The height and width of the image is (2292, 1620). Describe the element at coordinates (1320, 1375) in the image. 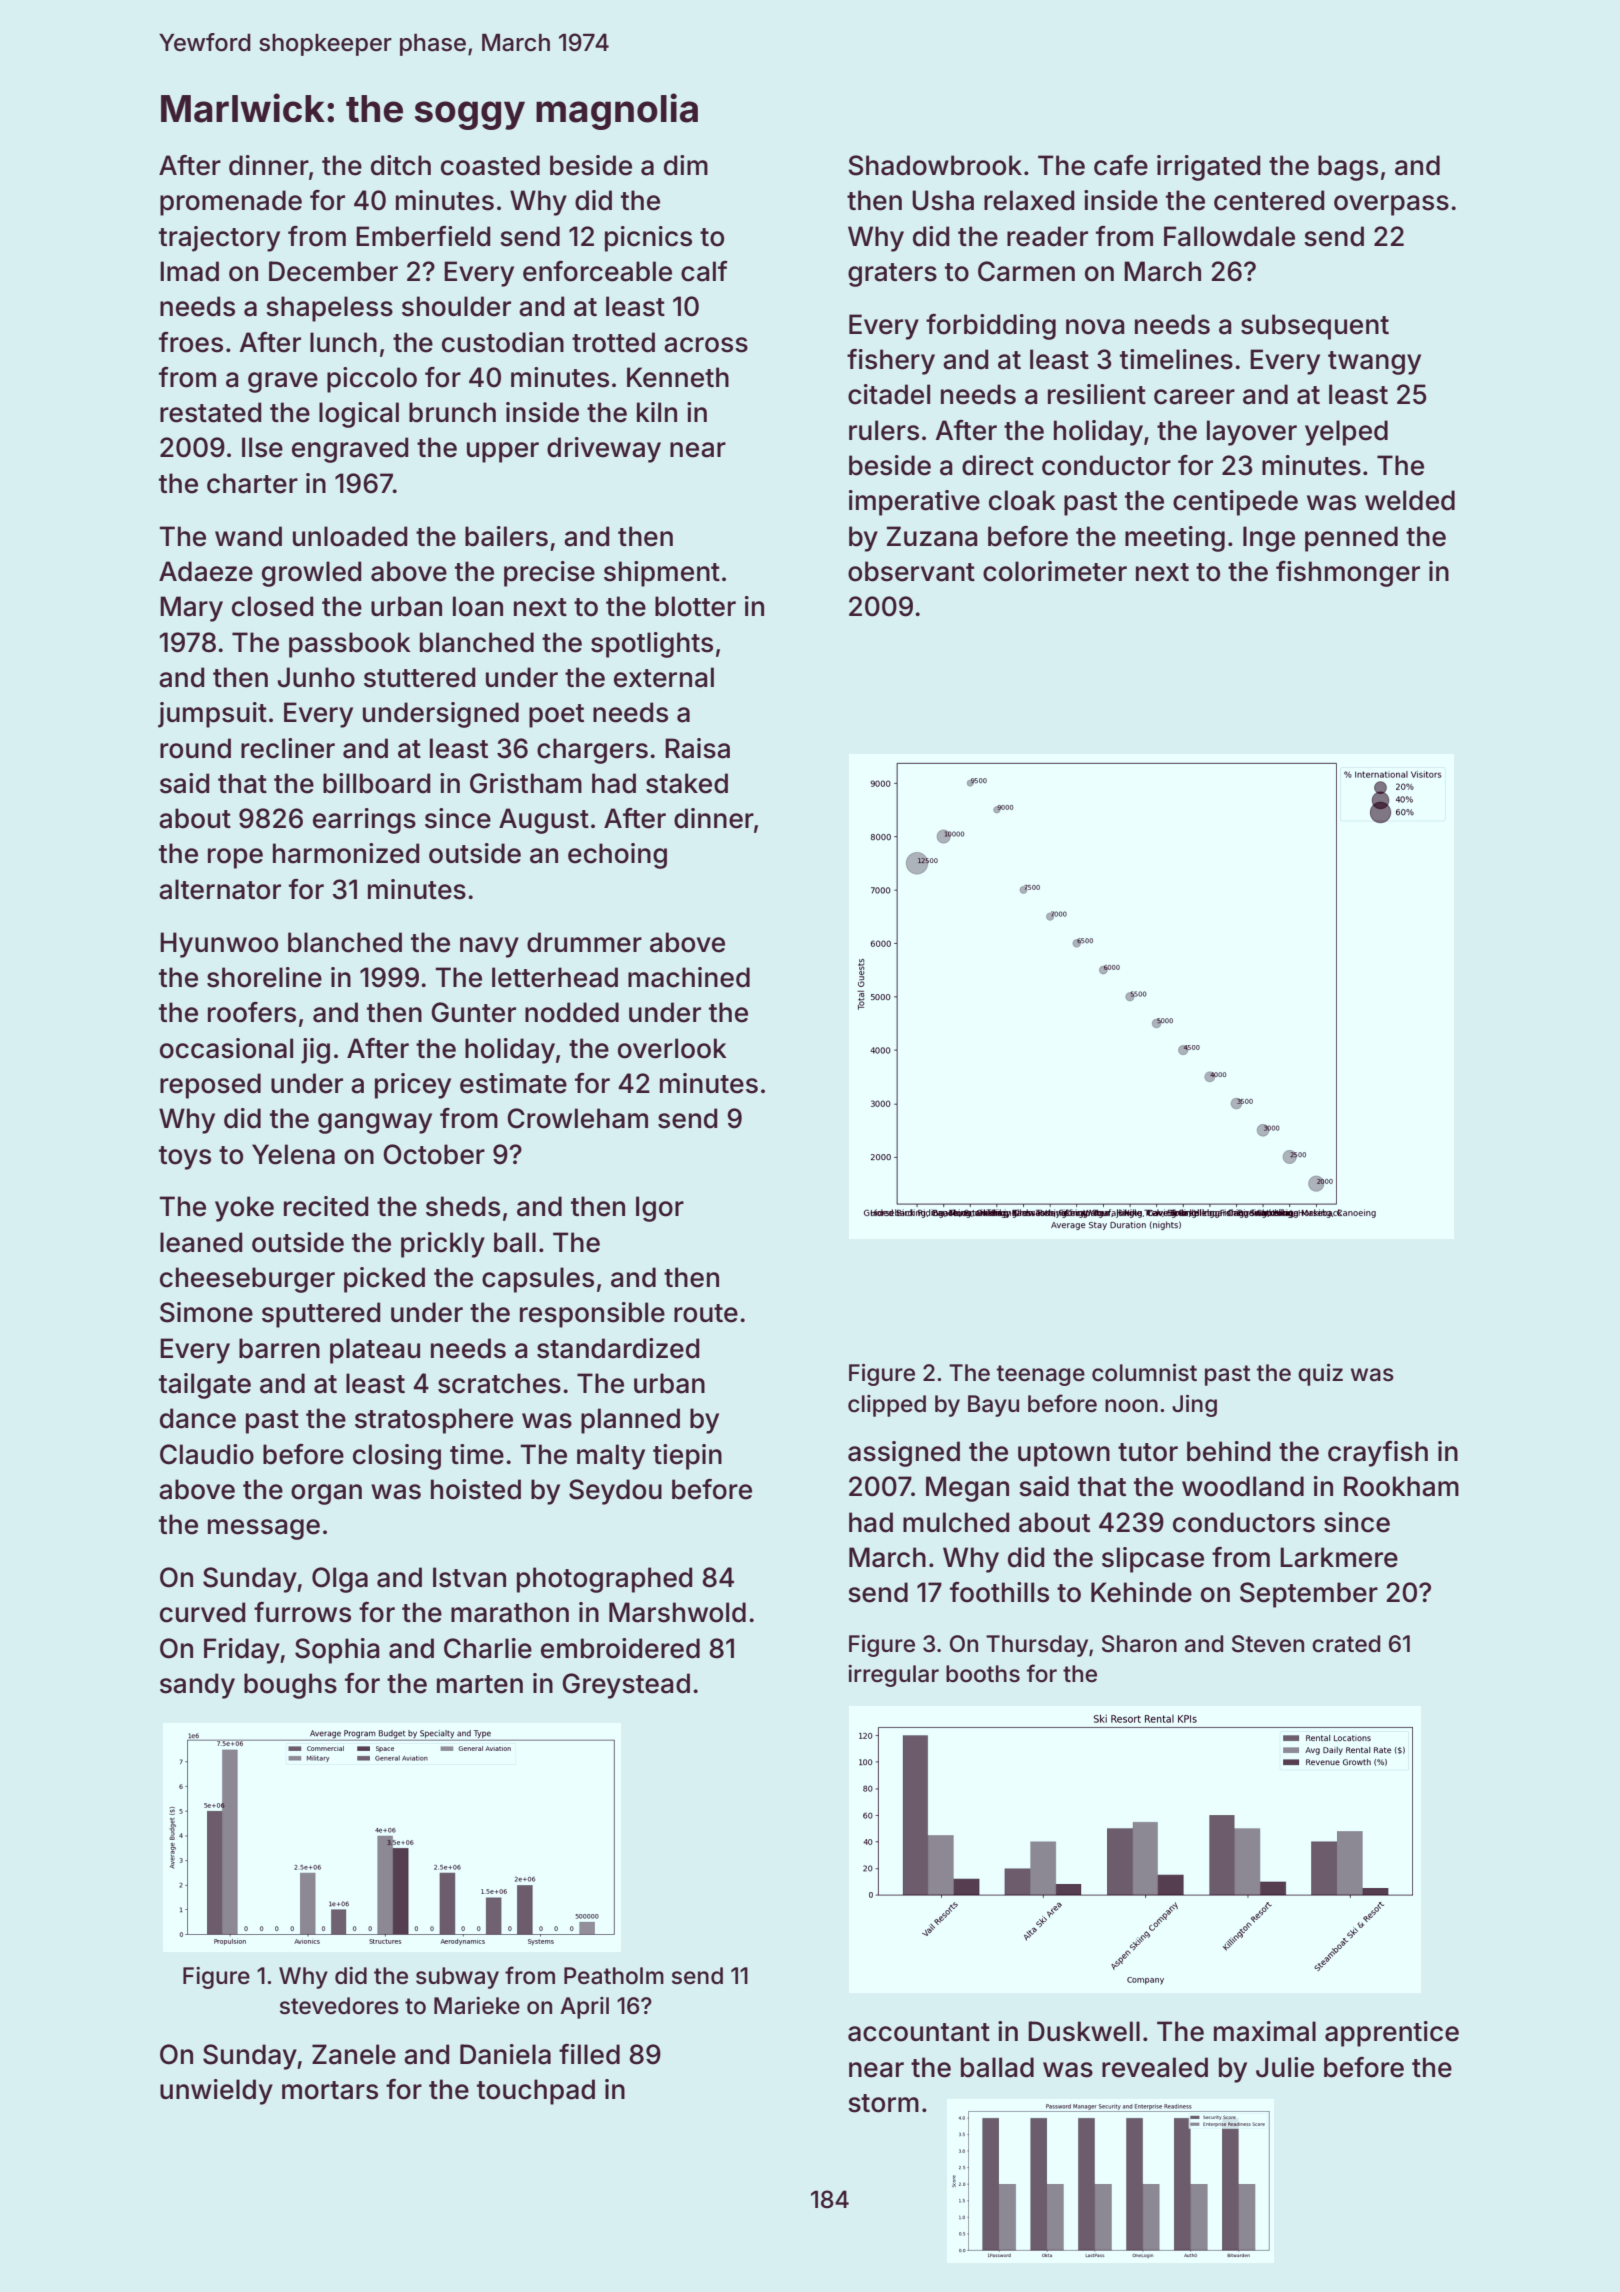

I see `quiz` at that location.
